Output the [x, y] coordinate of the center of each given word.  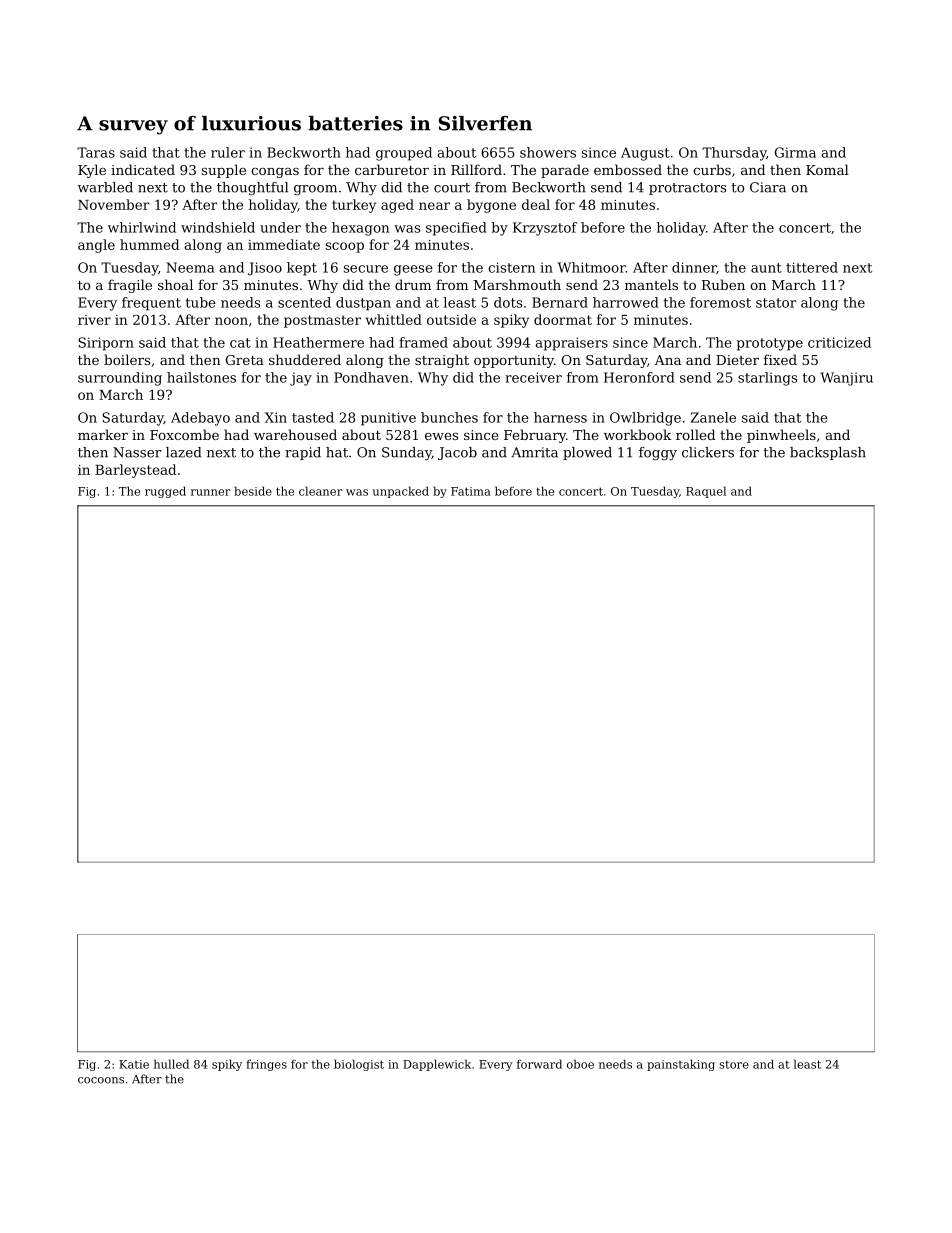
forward [539, 1064]
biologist [359, 1065]
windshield [218, 227]
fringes [266, 1065]
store [734, 1064]
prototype [770, 344]
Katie [134, 1064]
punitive [388, 419]
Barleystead [135, 471]
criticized [839, 342]
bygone [491, 206]
